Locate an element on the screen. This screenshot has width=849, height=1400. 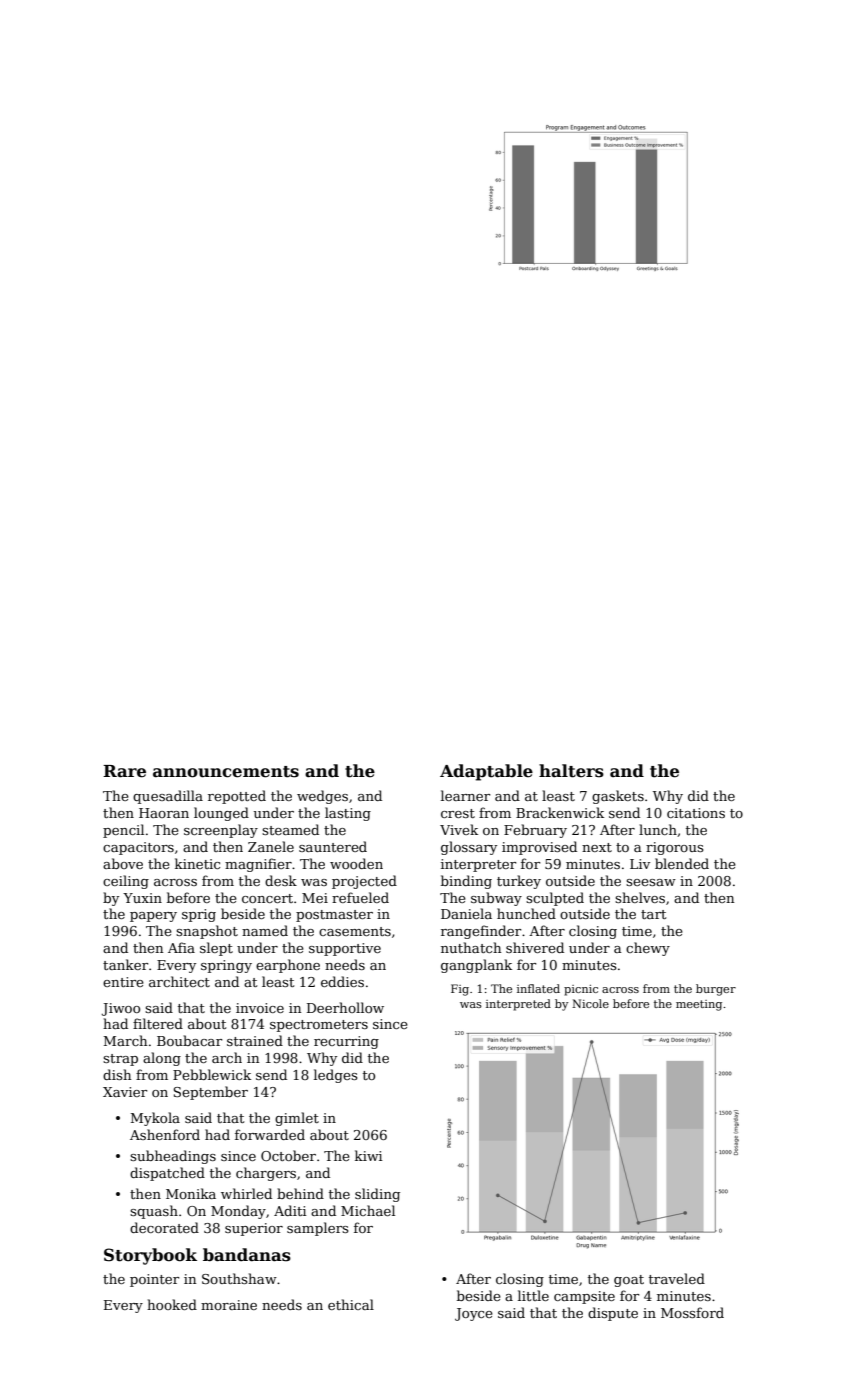
Rare is located at coordinates (124, 771).
